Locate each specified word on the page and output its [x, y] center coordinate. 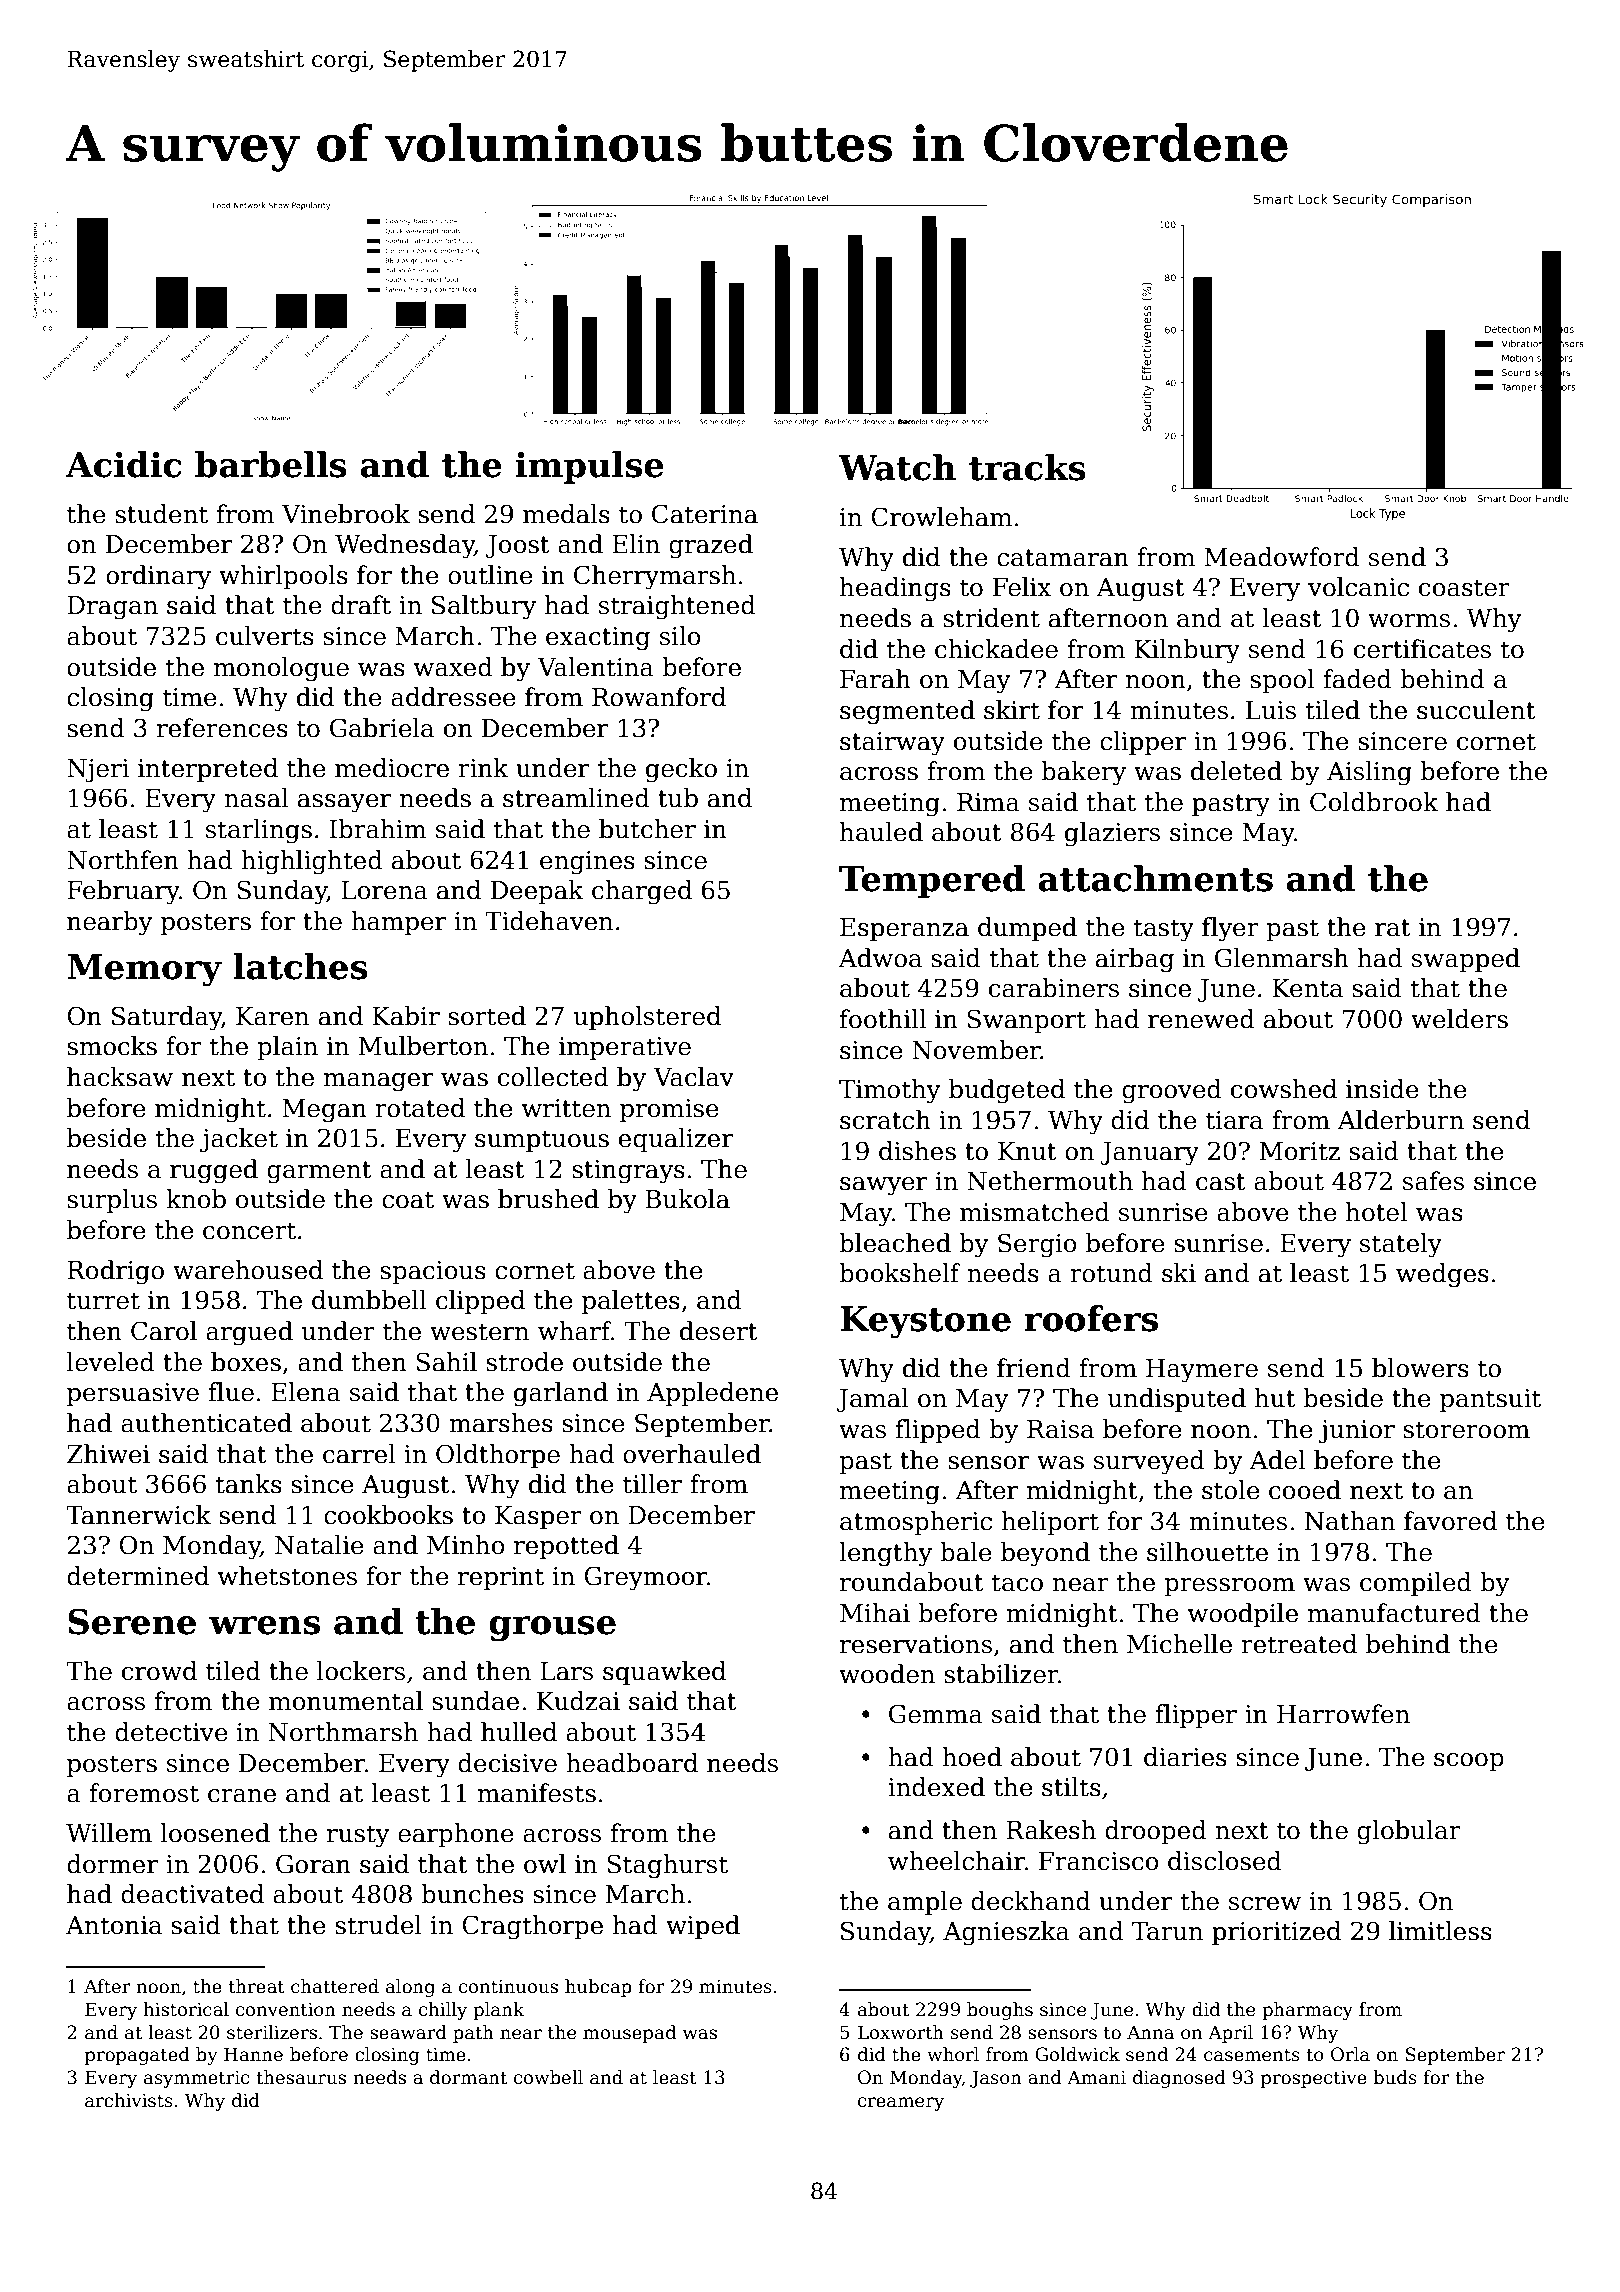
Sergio [1037, 1245]
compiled [1416, 1584]
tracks [1027, 467]
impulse [589, 467]
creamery [901, 2104]
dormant [468, 2077]
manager [378, 1082]
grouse [552, 1629]
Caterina [705, 514]
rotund [1111, 1273]
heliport [1050, 1523]
